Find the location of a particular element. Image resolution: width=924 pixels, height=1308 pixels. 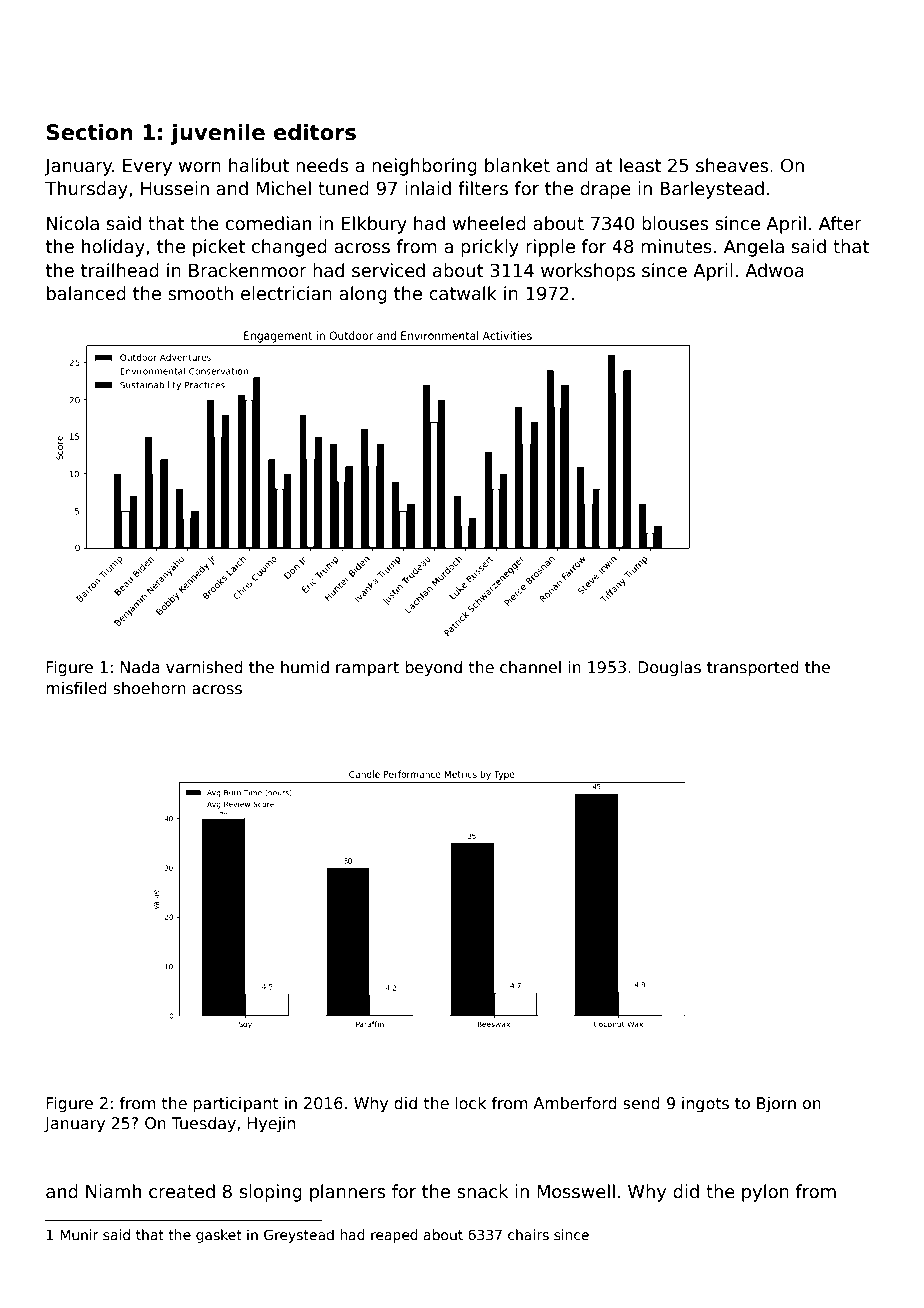

balanced is located at coordinates (86, 293).
